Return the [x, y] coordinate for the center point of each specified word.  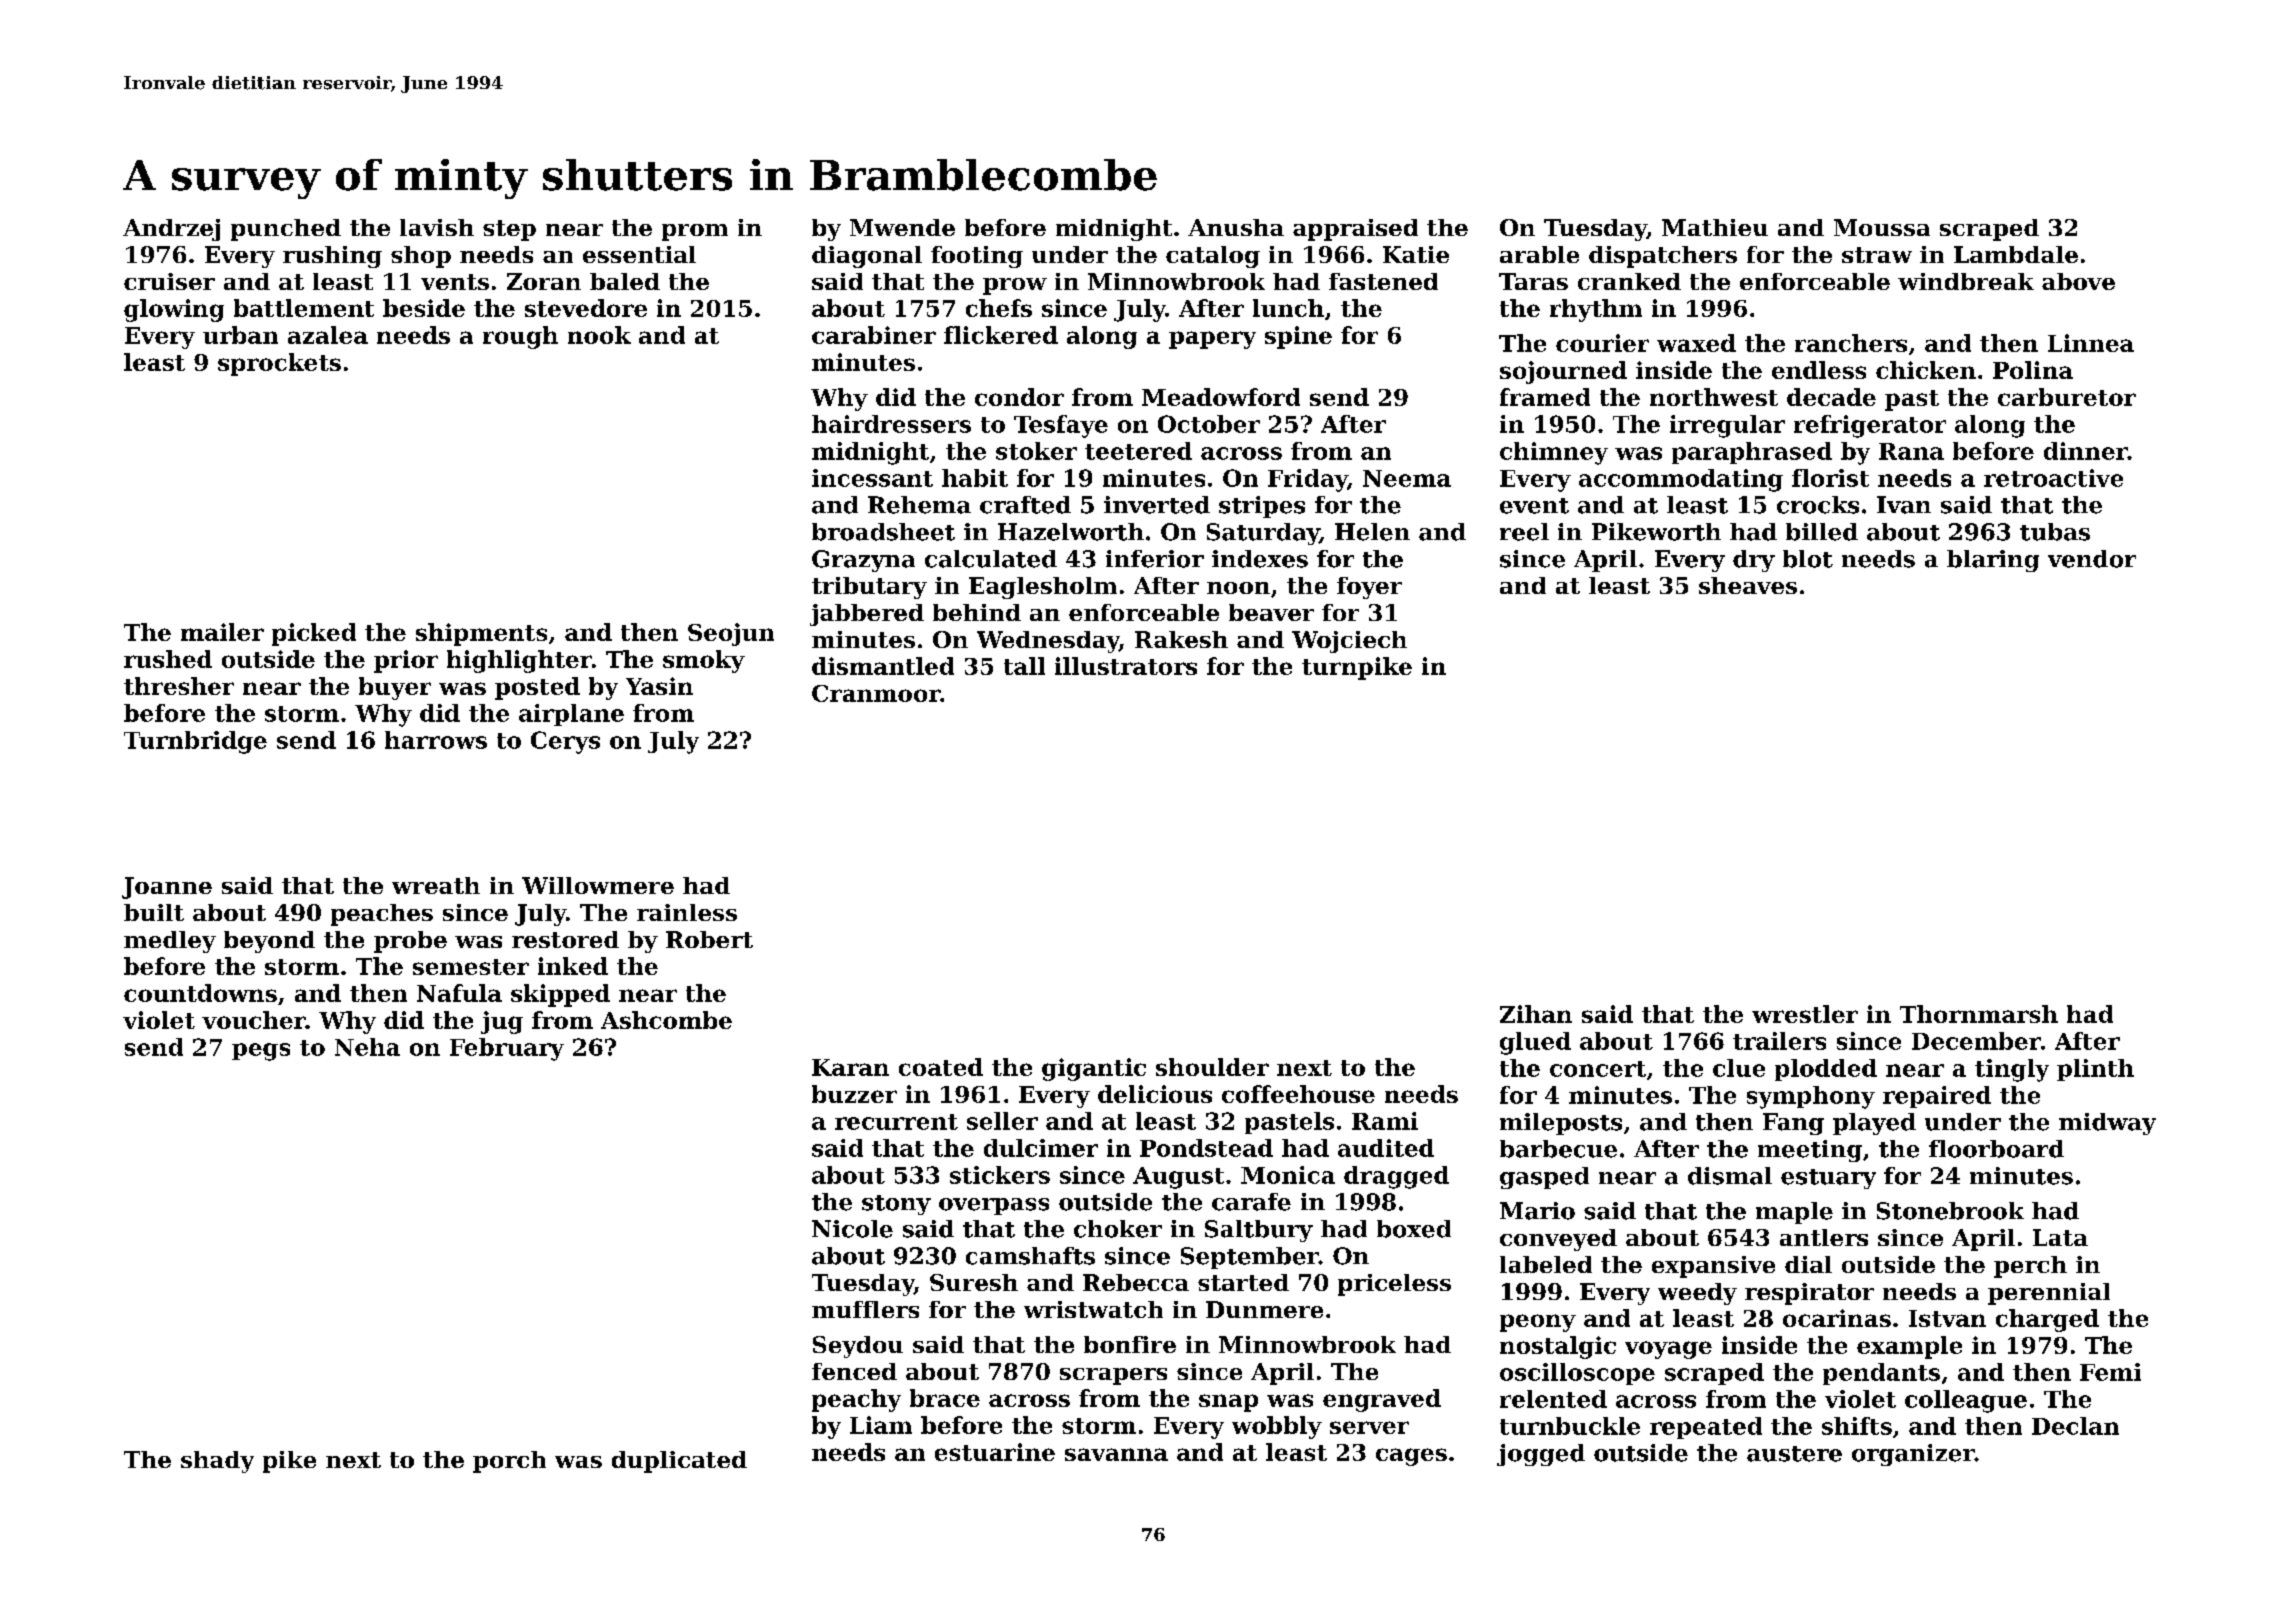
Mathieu [1715, 227]
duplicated [679, 1462]
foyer [1369, 588]
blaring [1993, 561]
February [507, 1049]
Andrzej [171, 230]
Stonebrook [1950, 1211]
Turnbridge [195, 742]
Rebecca [1136, 1282]
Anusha [1236, 227]
